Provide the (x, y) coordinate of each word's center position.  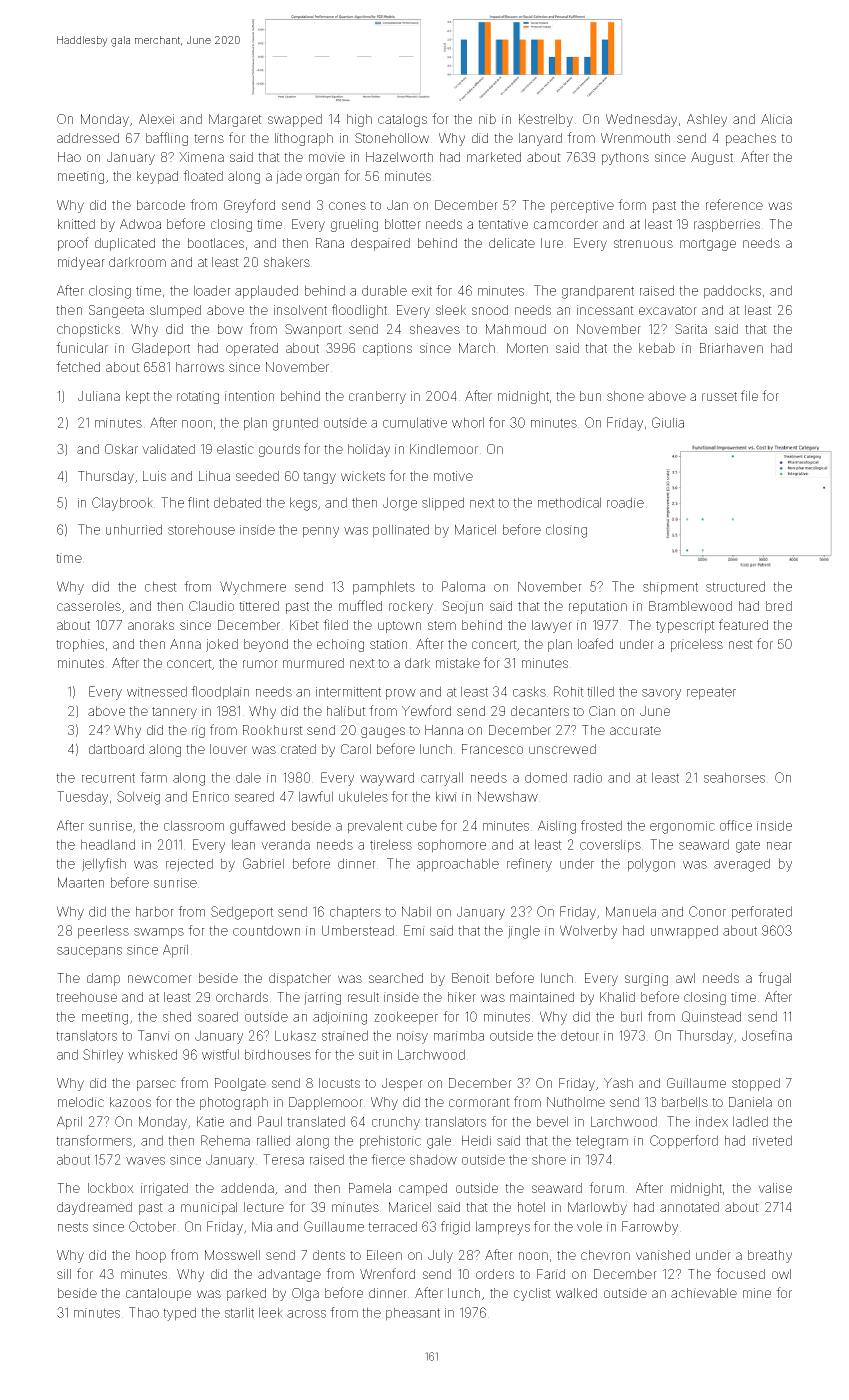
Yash (618, 1083)
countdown (266, 930)
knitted (76, 224)
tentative (503, 224)
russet (719, 396)
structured (735, 586)
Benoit (470, 978)
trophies (80, 645)
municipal (209, 1208)
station (388, 644)
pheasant (413, 1314)
